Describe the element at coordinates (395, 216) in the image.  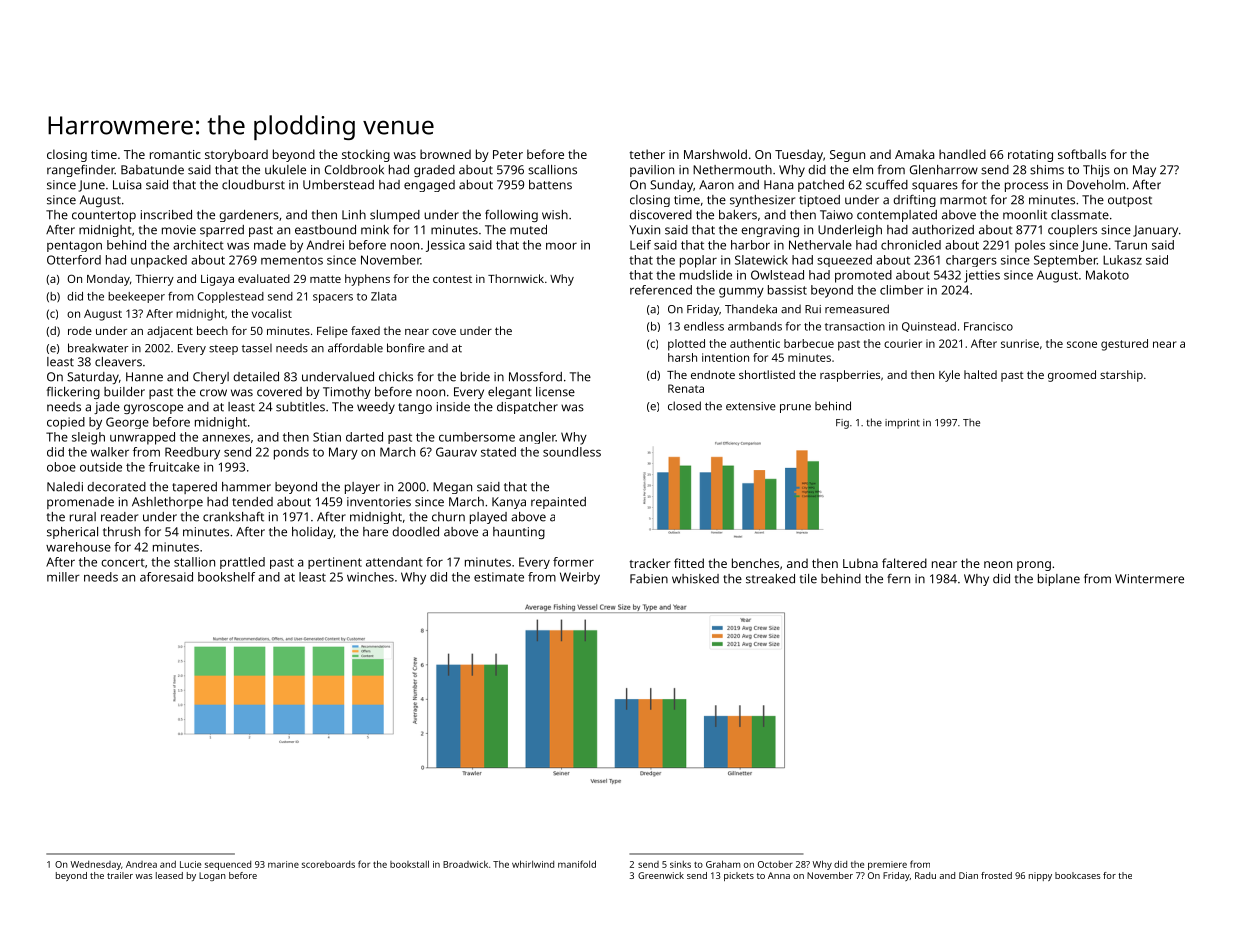
I see `slumped` at that location.
